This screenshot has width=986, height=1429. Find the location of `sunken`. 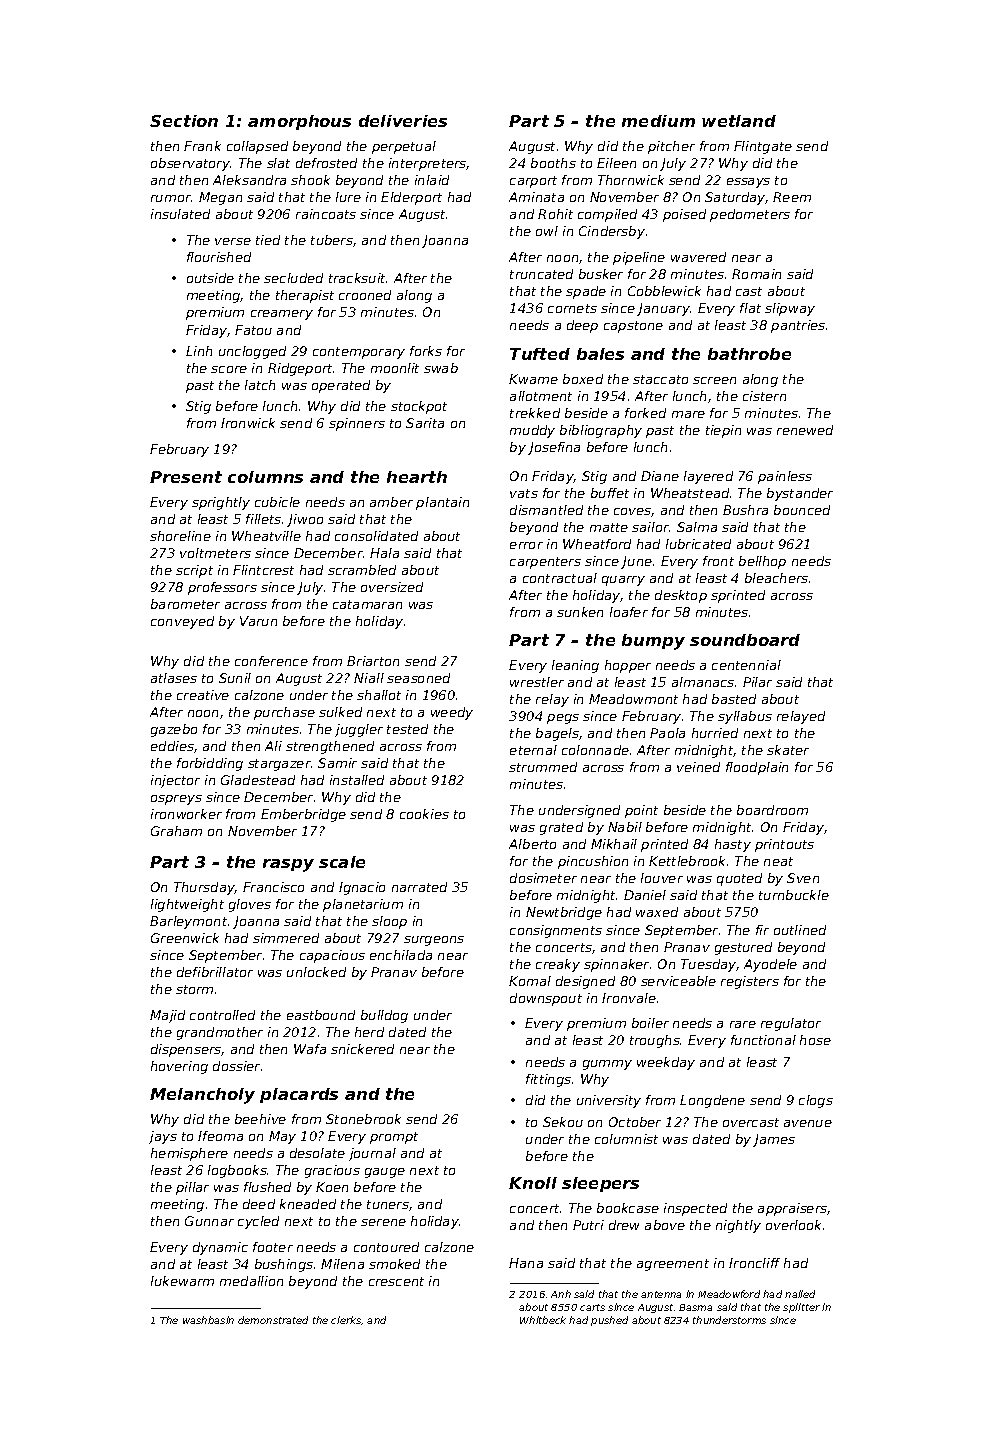

sunken is located at coordinates (580, 612).
